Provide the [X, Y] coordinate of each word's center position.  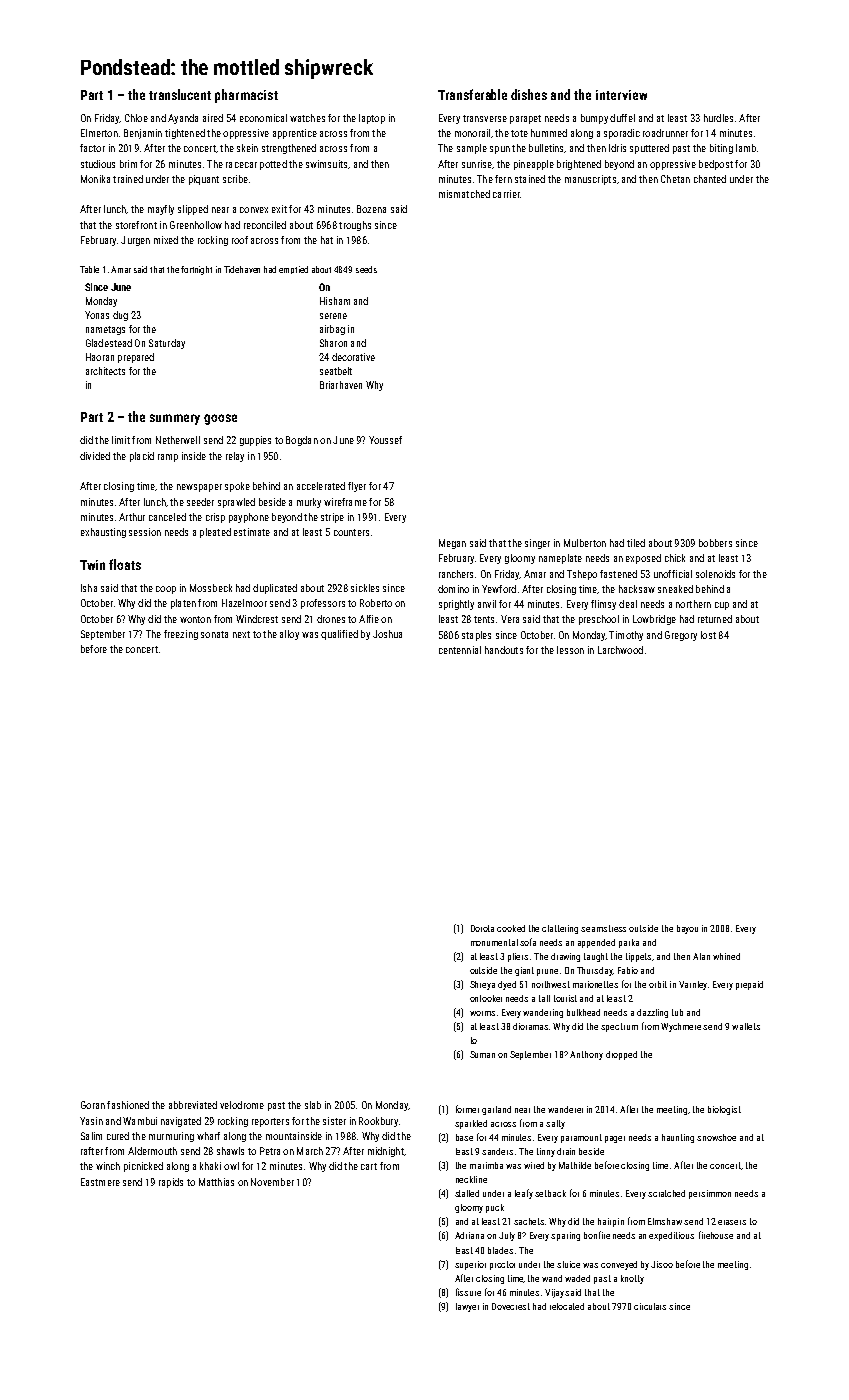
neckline [471, 1179]
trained [128, 179]
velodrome [242, 1105]
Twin [92, 565]
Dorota [482, 928]
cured [118, 1136]
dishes [529, 94]
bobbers [715, 543]
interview [621, 95]
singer [537, 544]
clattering [560, 929]
